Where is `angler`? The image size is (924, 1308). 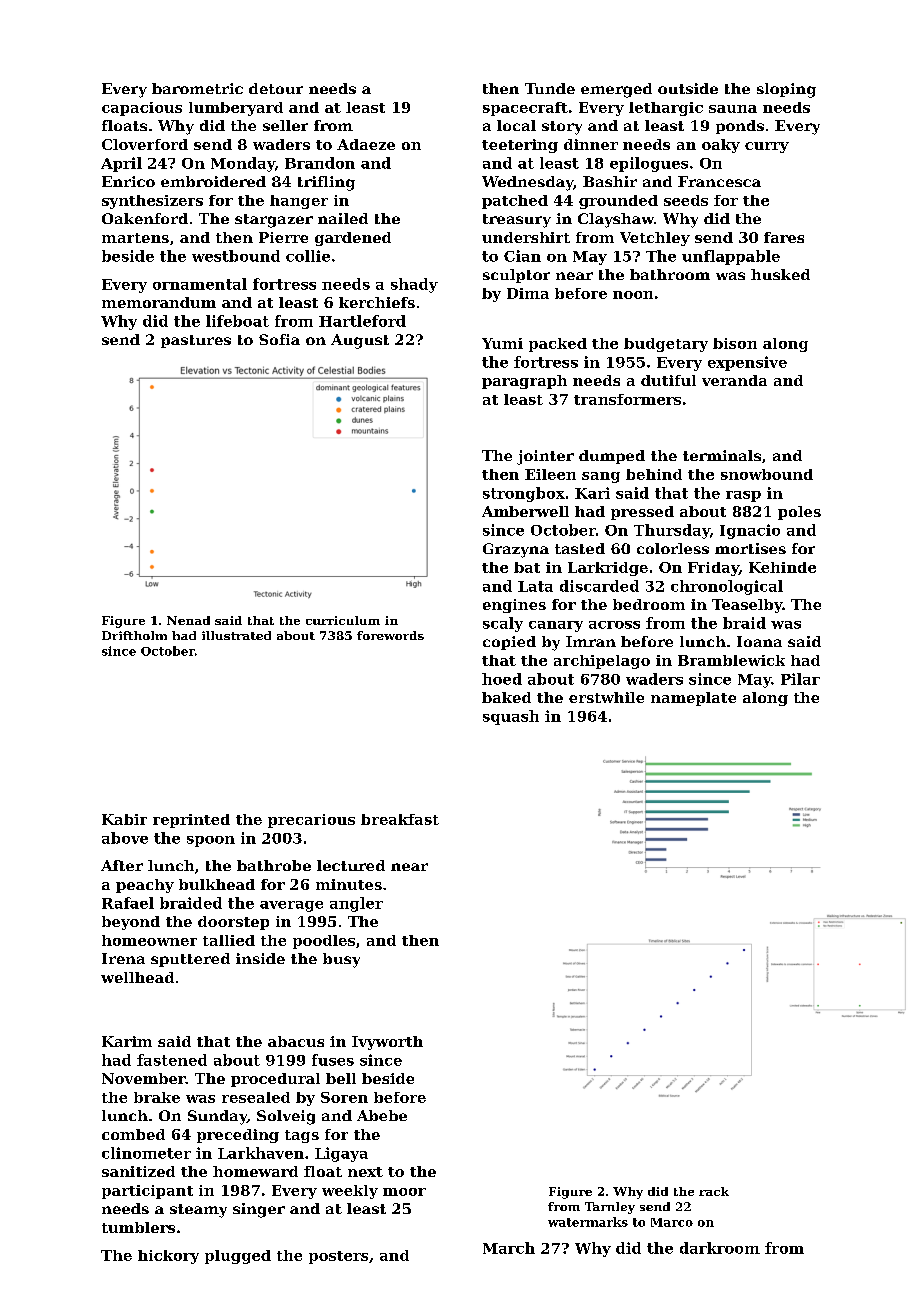
angler is located at coordinates (356, 904).
